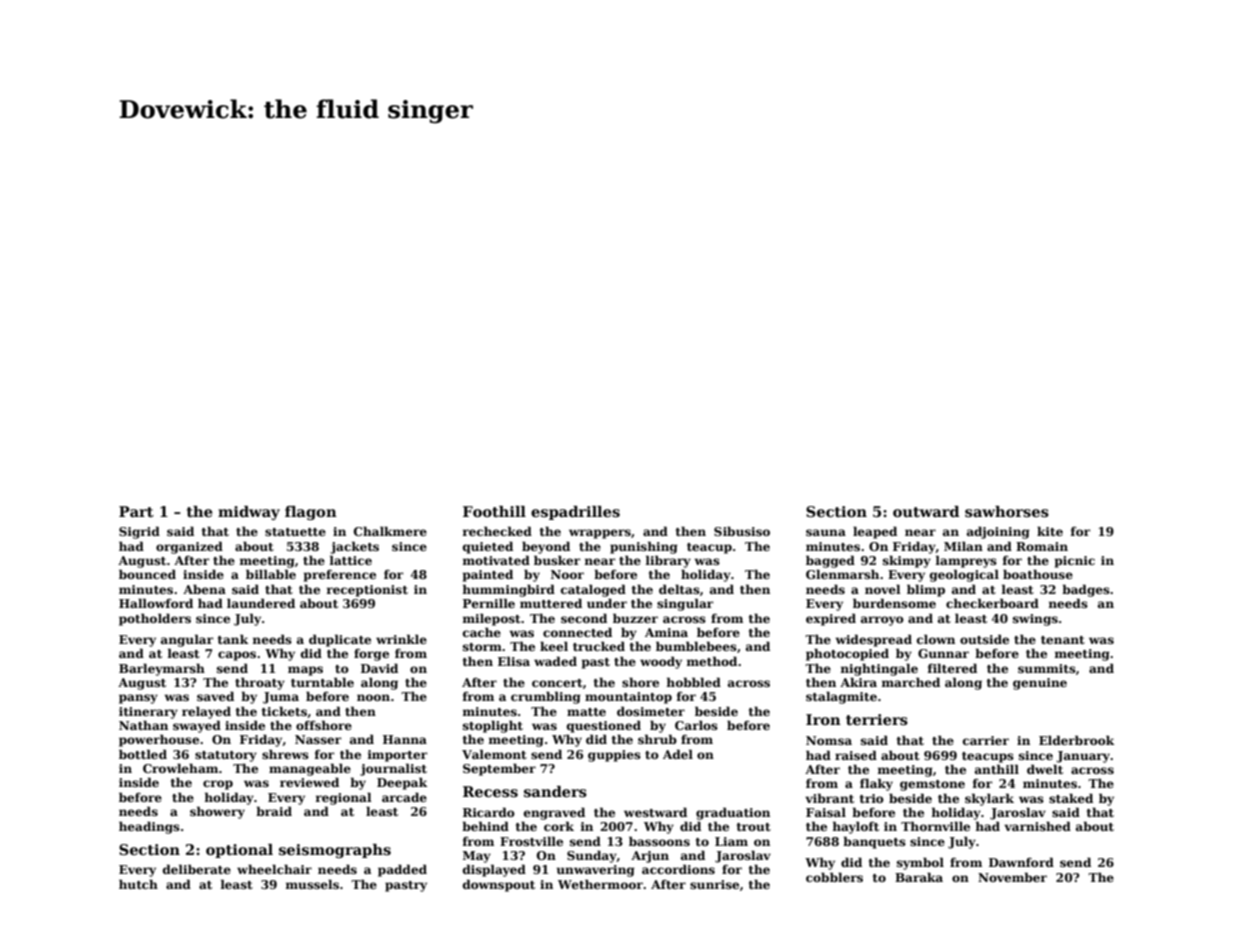  What do you see at coordinates (494, 511) in the image?
I see `Foothill` at bounding box center [494, 511].
